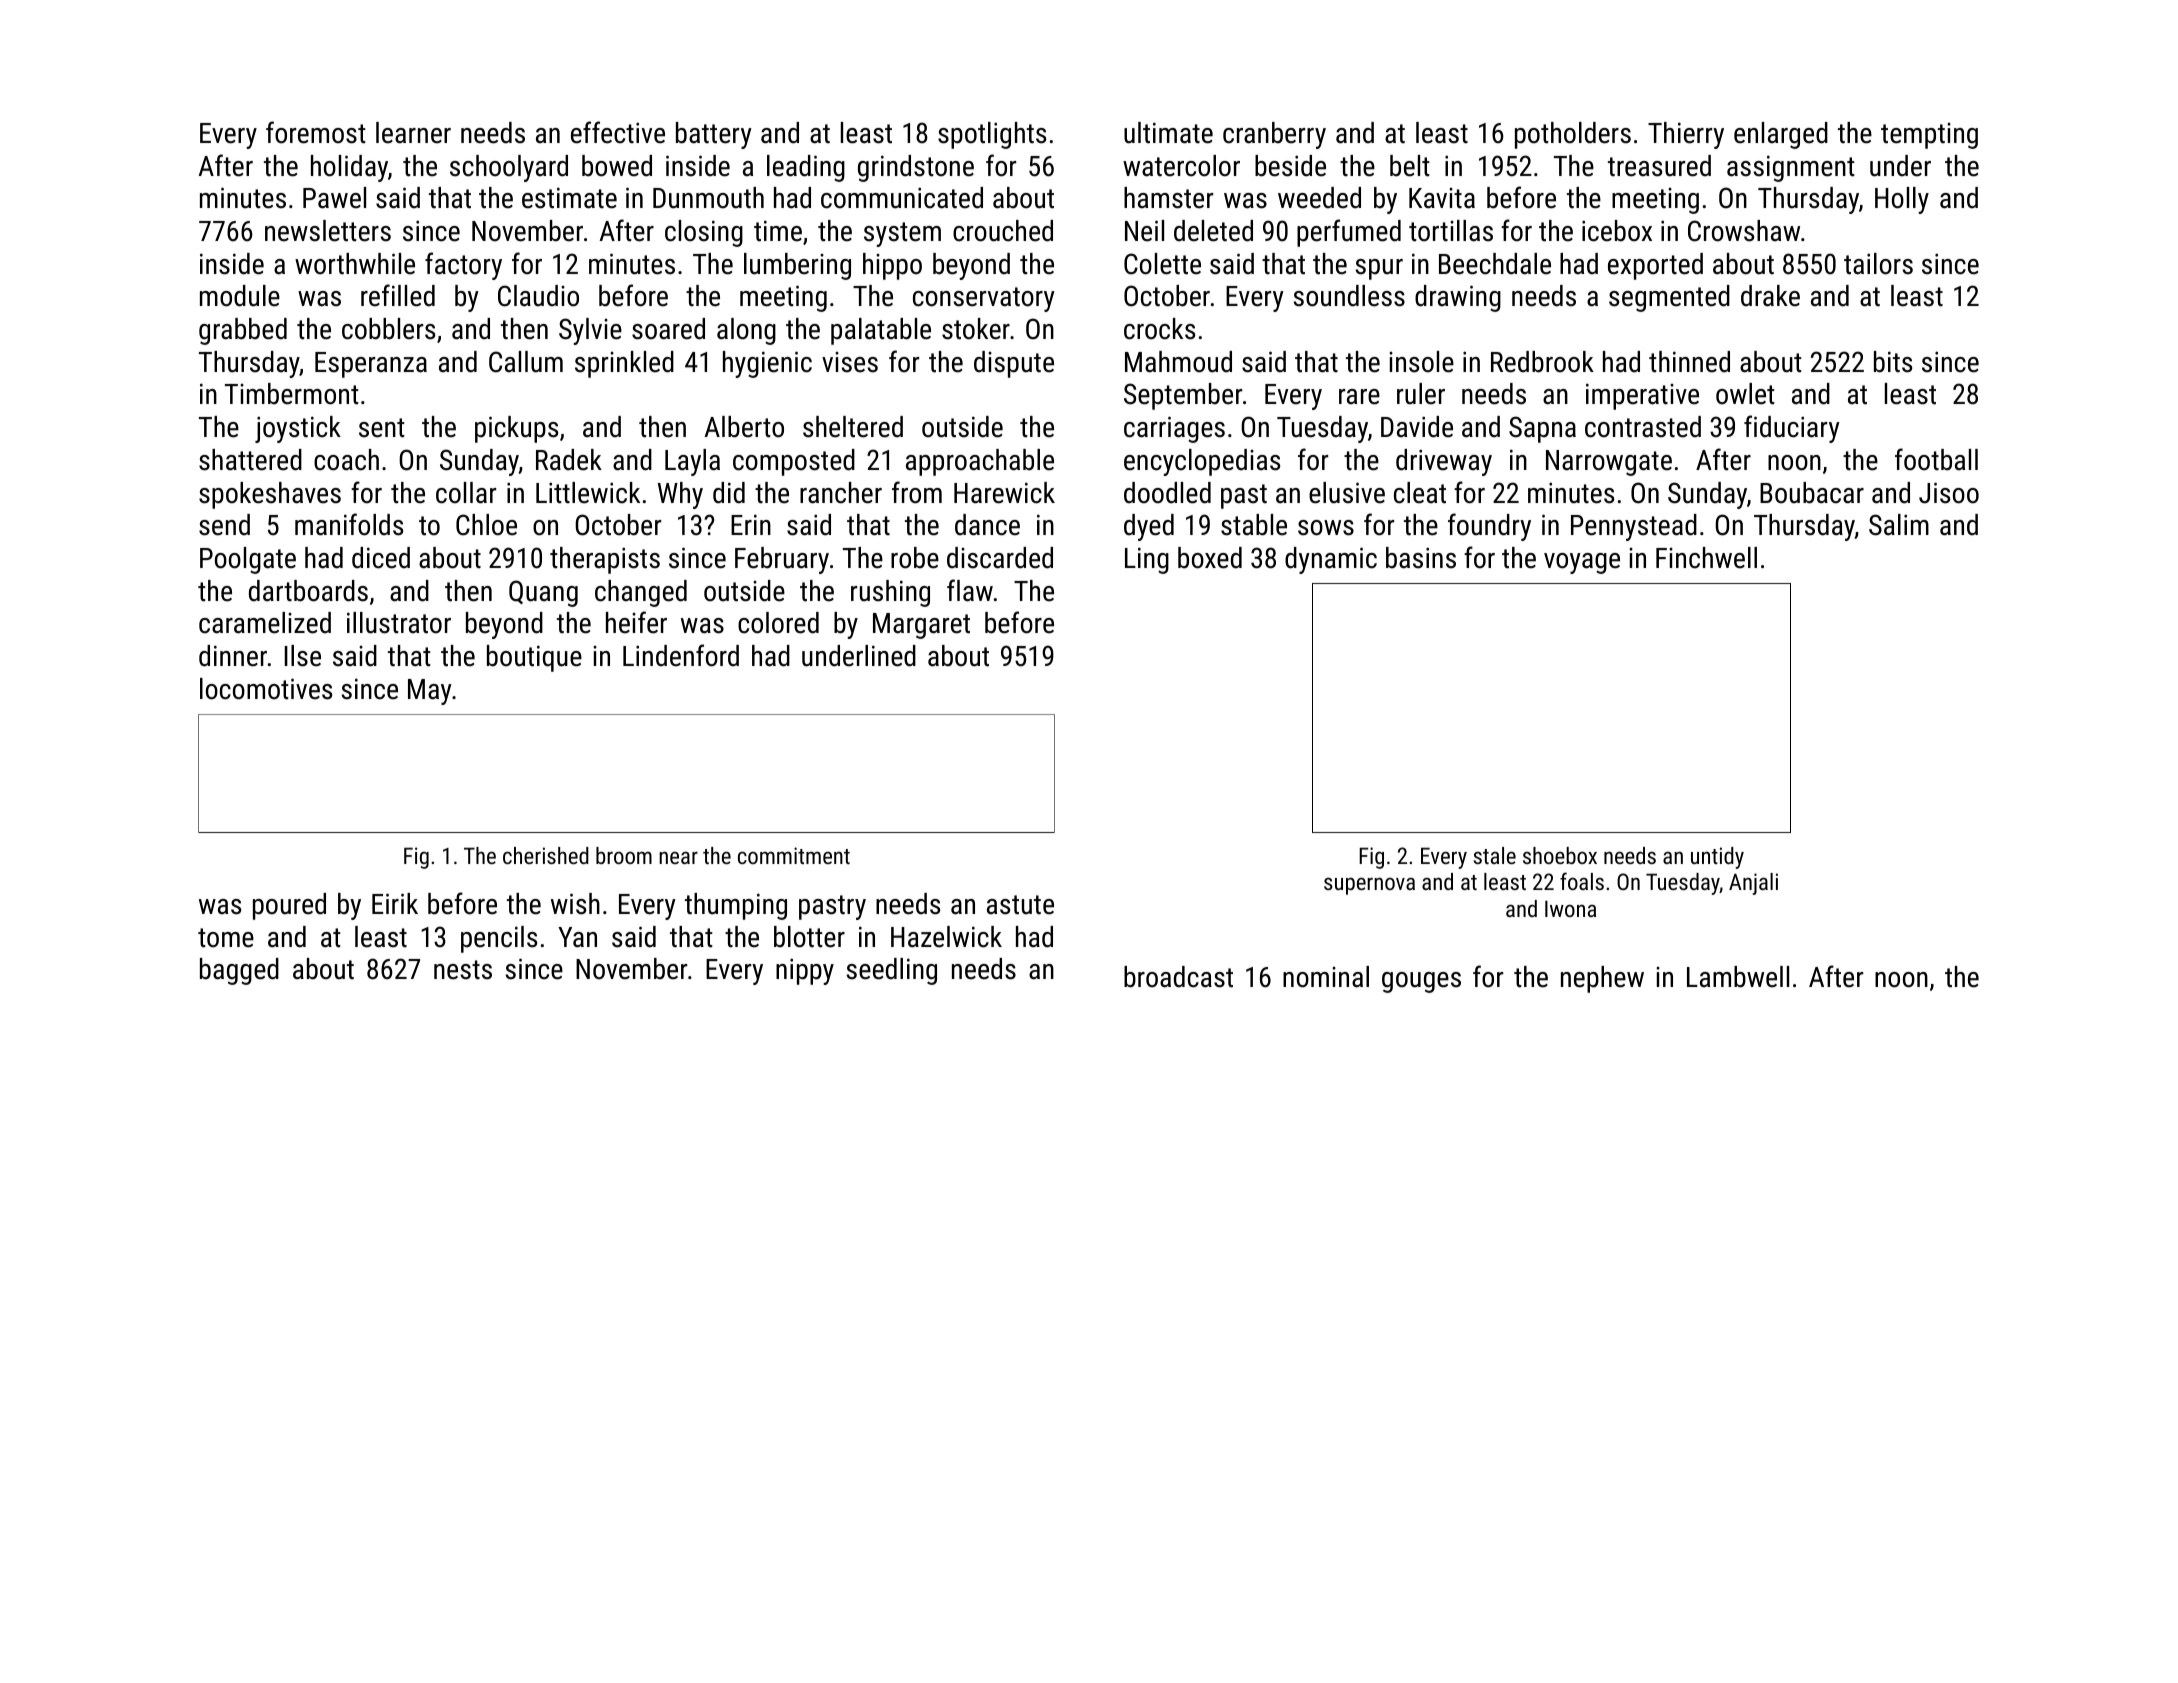  What do you see at coordinates (569, 198) in the screenshot?
I see `estimate` at bounding box center [569, 198].
